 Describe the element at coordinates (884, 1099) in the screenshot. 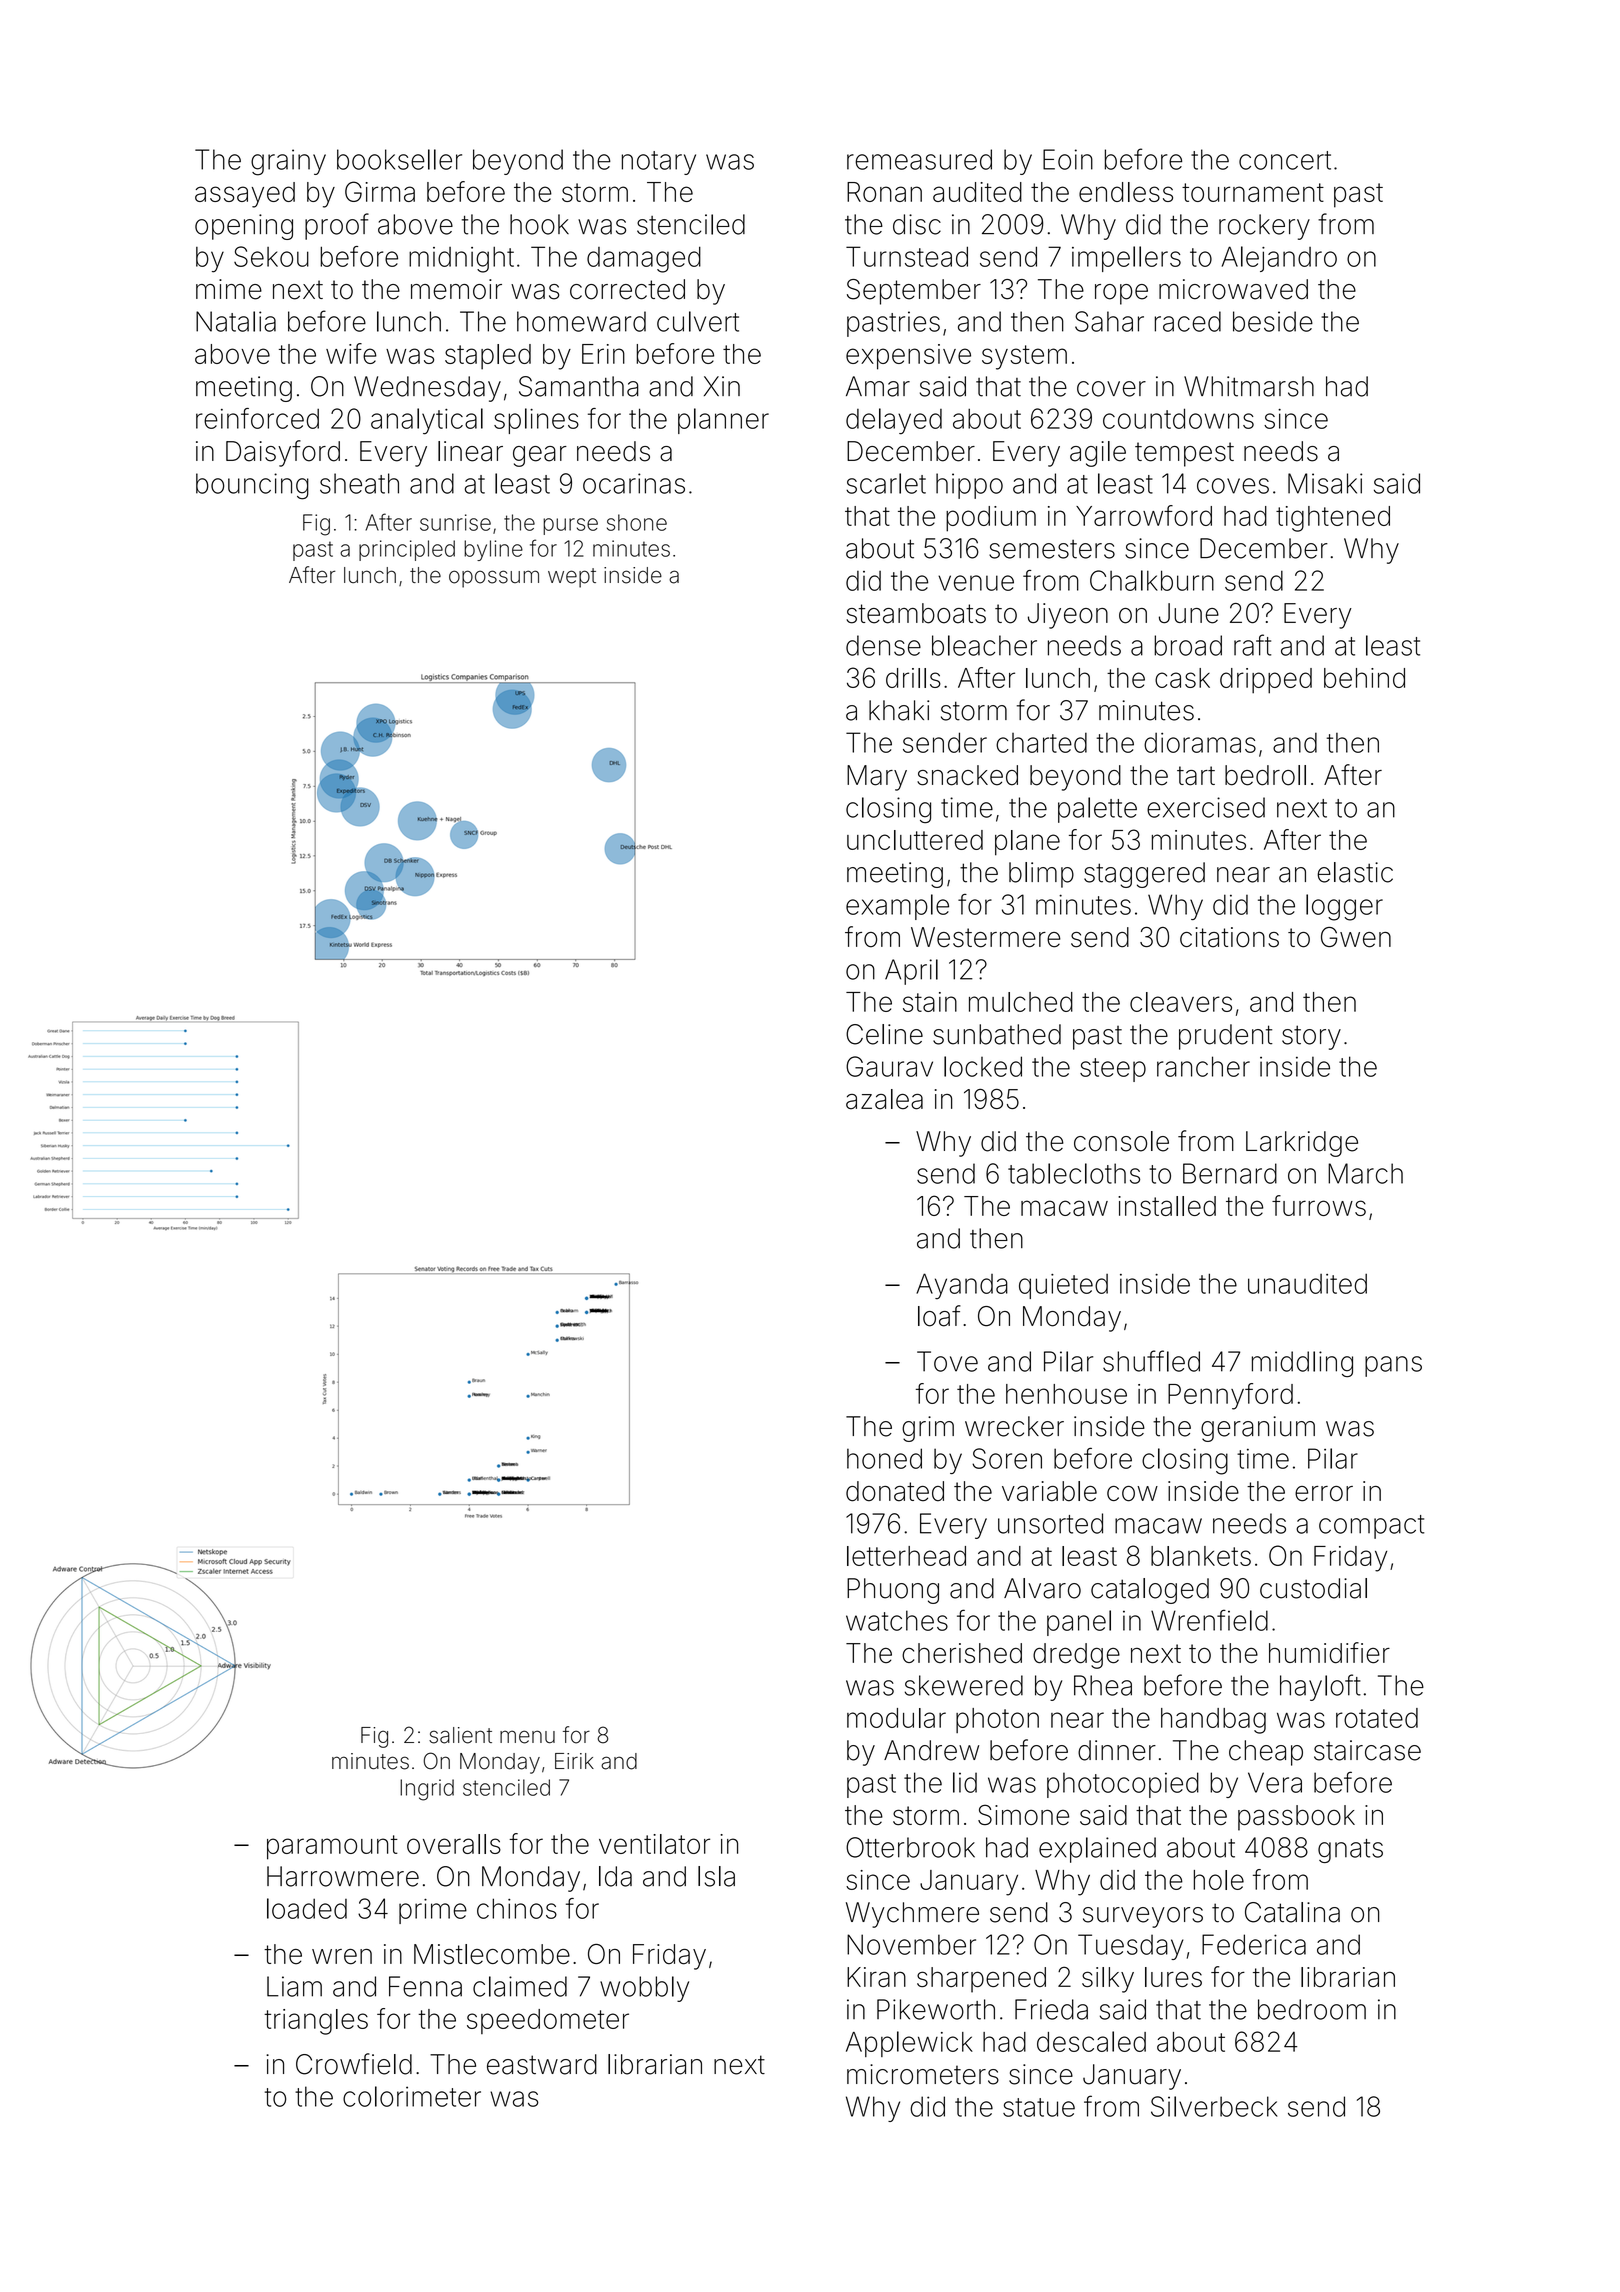

I see `azalea` at that location.
